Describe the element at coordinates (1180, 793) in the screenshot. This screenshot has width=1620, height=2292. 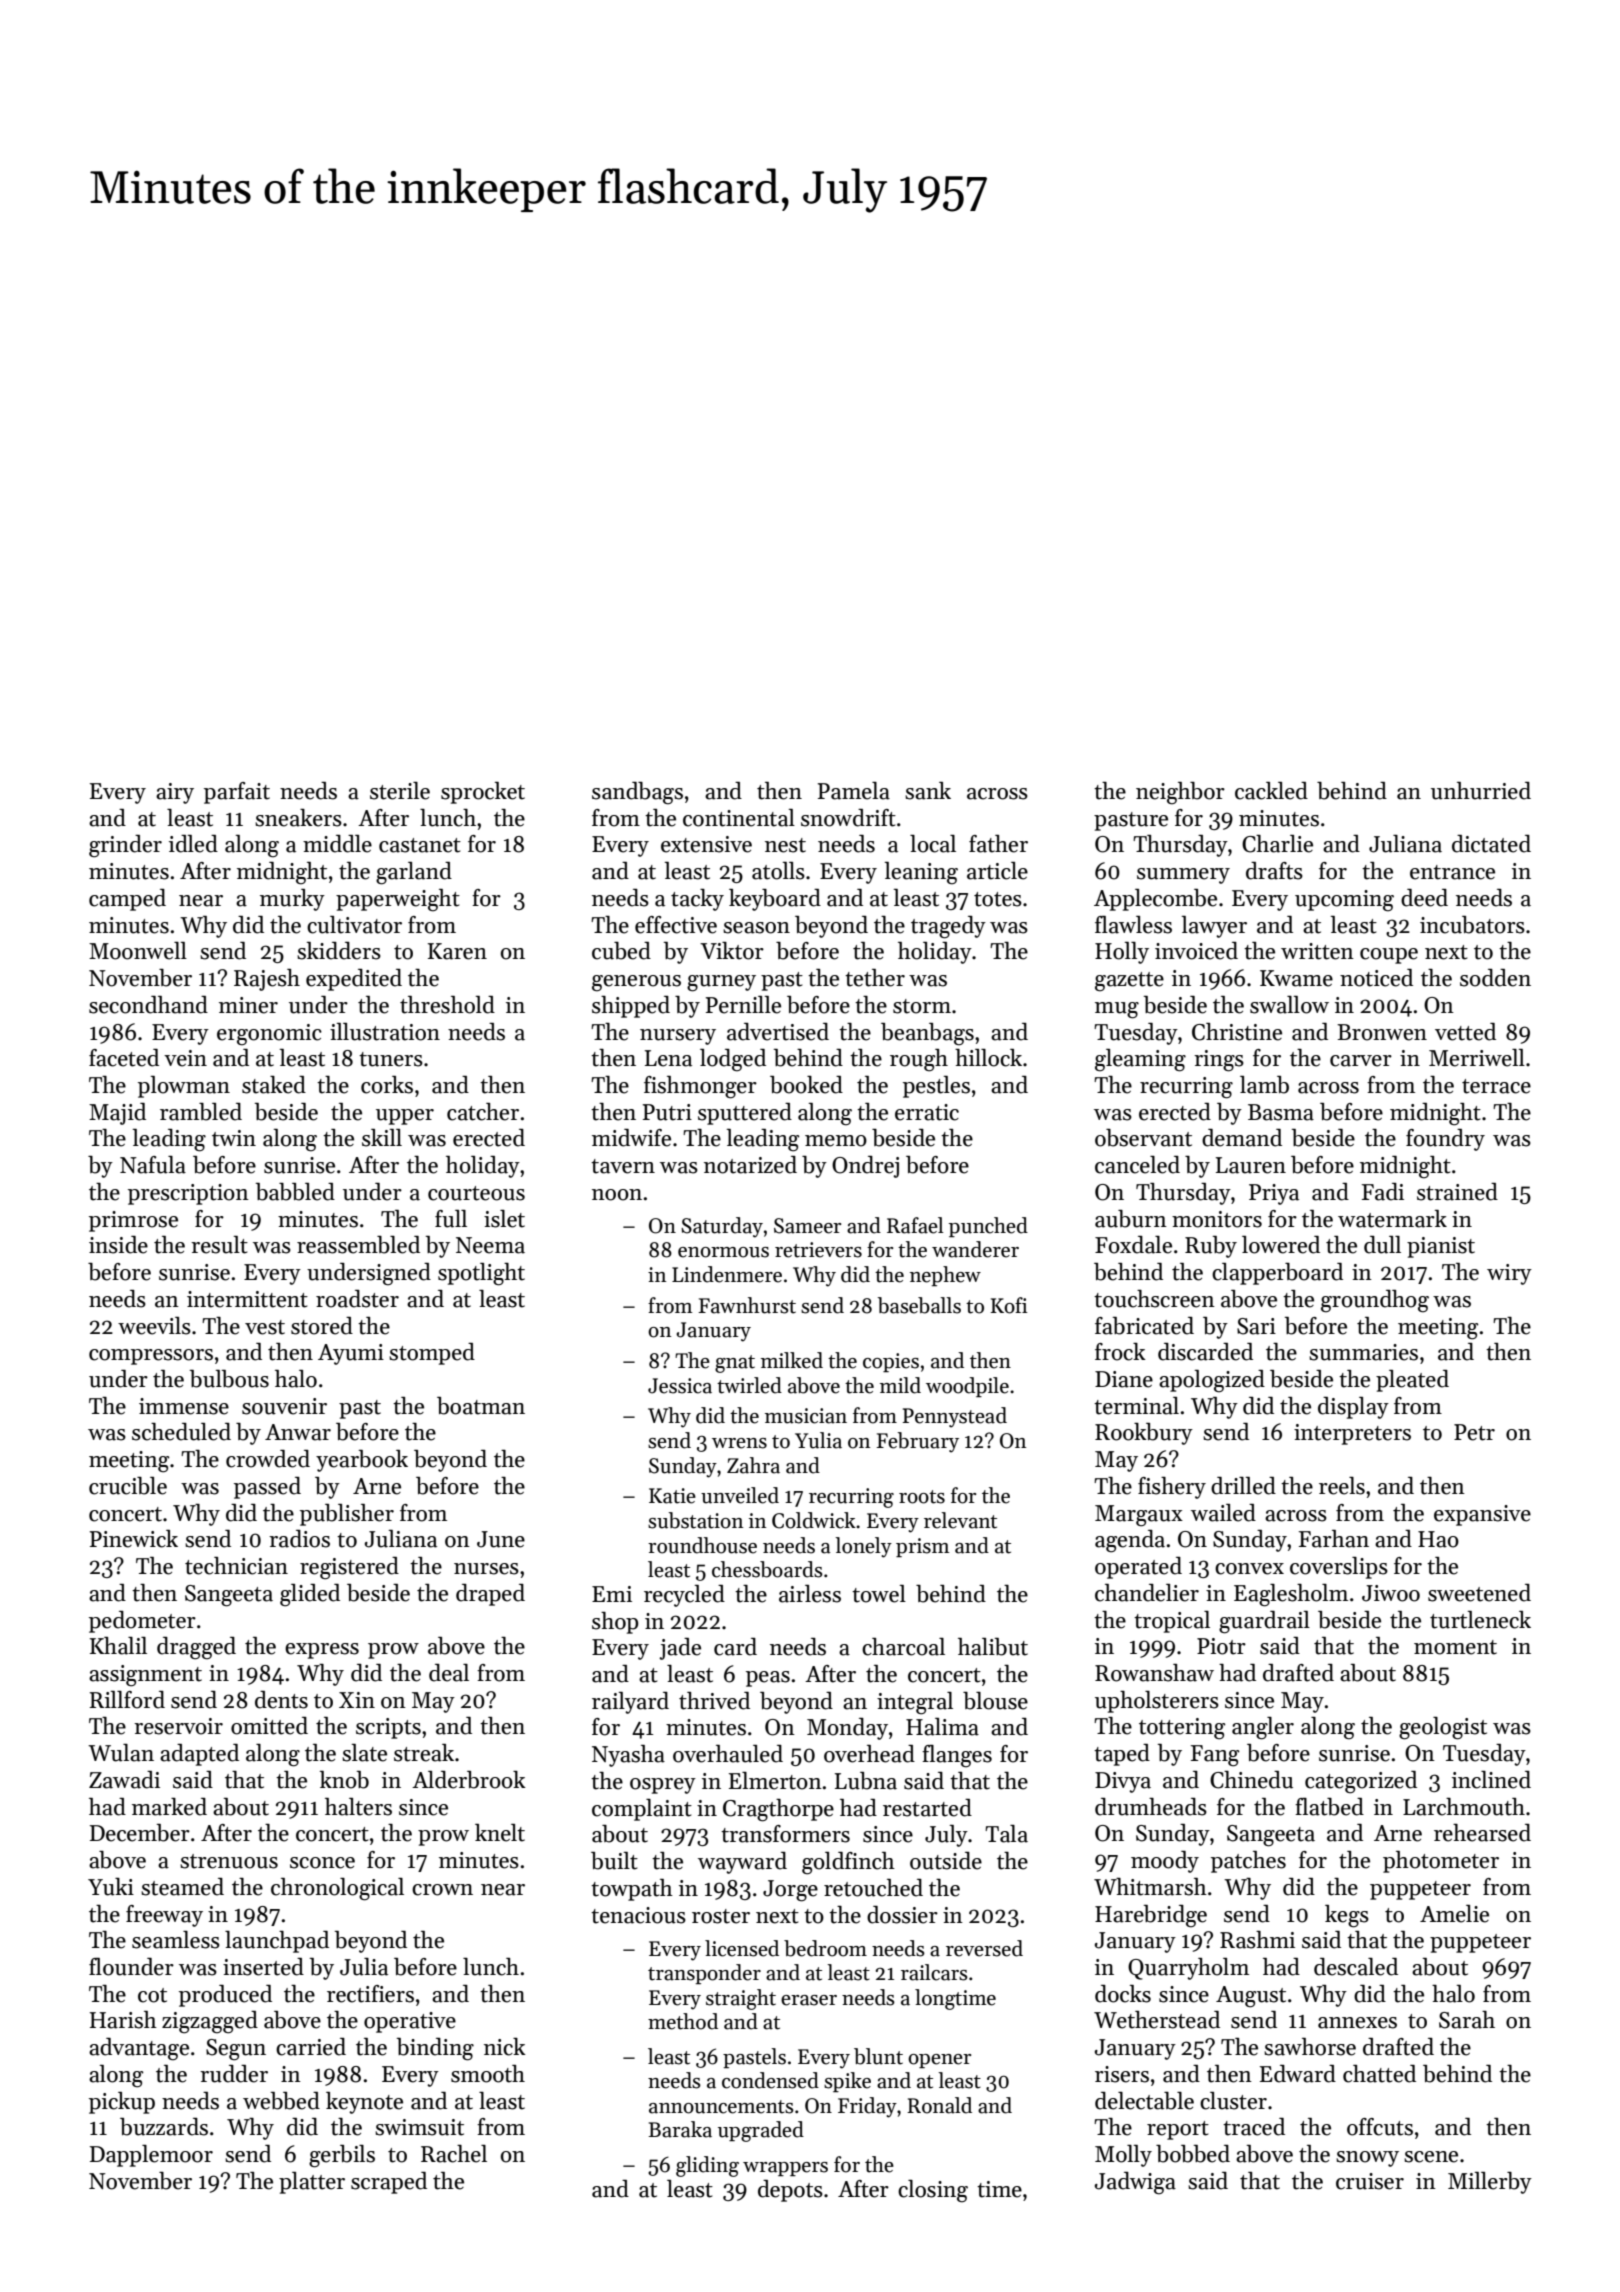
I see `neighbor` at that location.
